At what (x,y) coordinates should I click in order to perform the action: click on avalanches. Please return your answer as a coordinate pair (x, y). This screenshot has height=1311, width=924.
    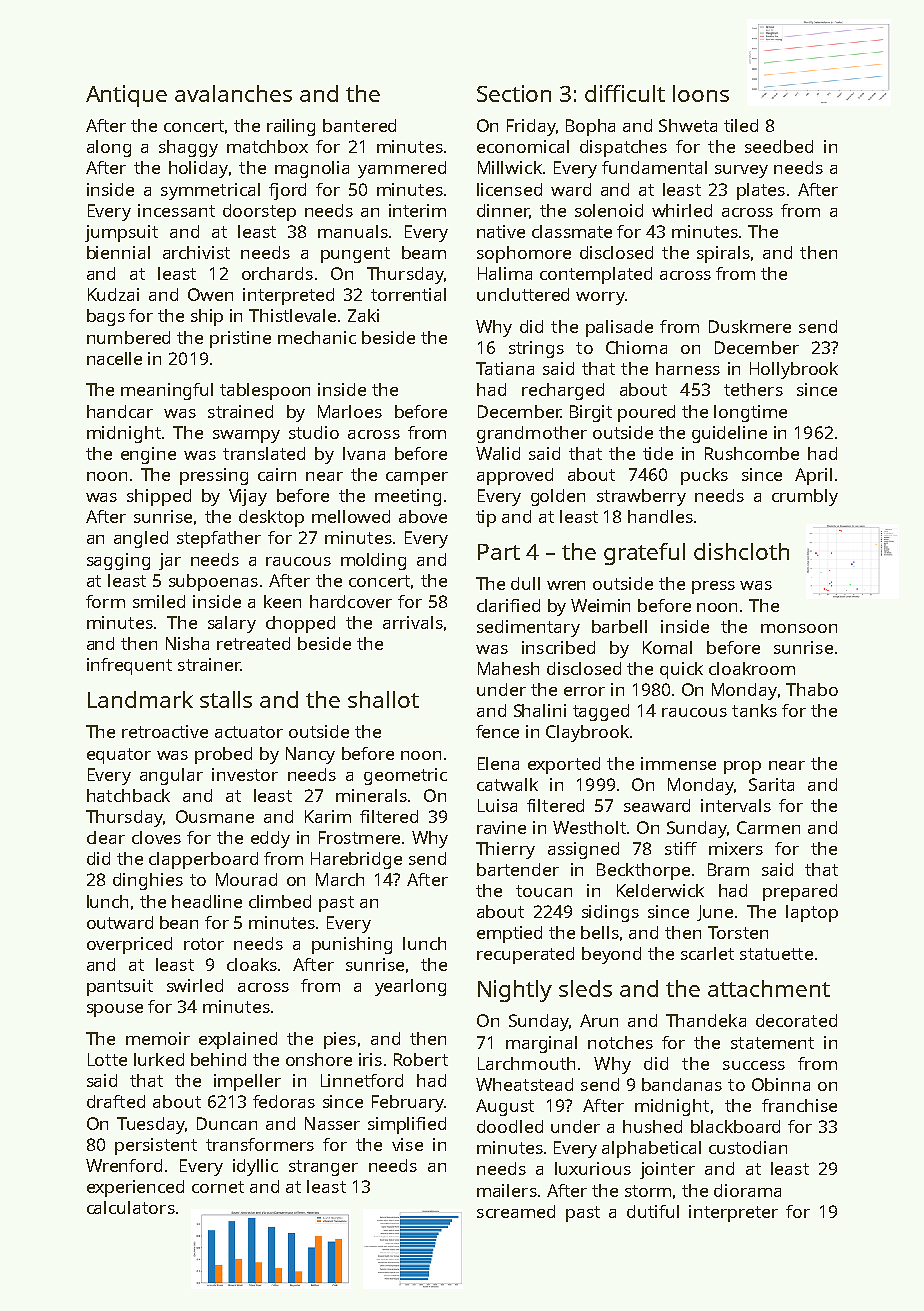
    Looking at the image, I should click on (233, 93).
